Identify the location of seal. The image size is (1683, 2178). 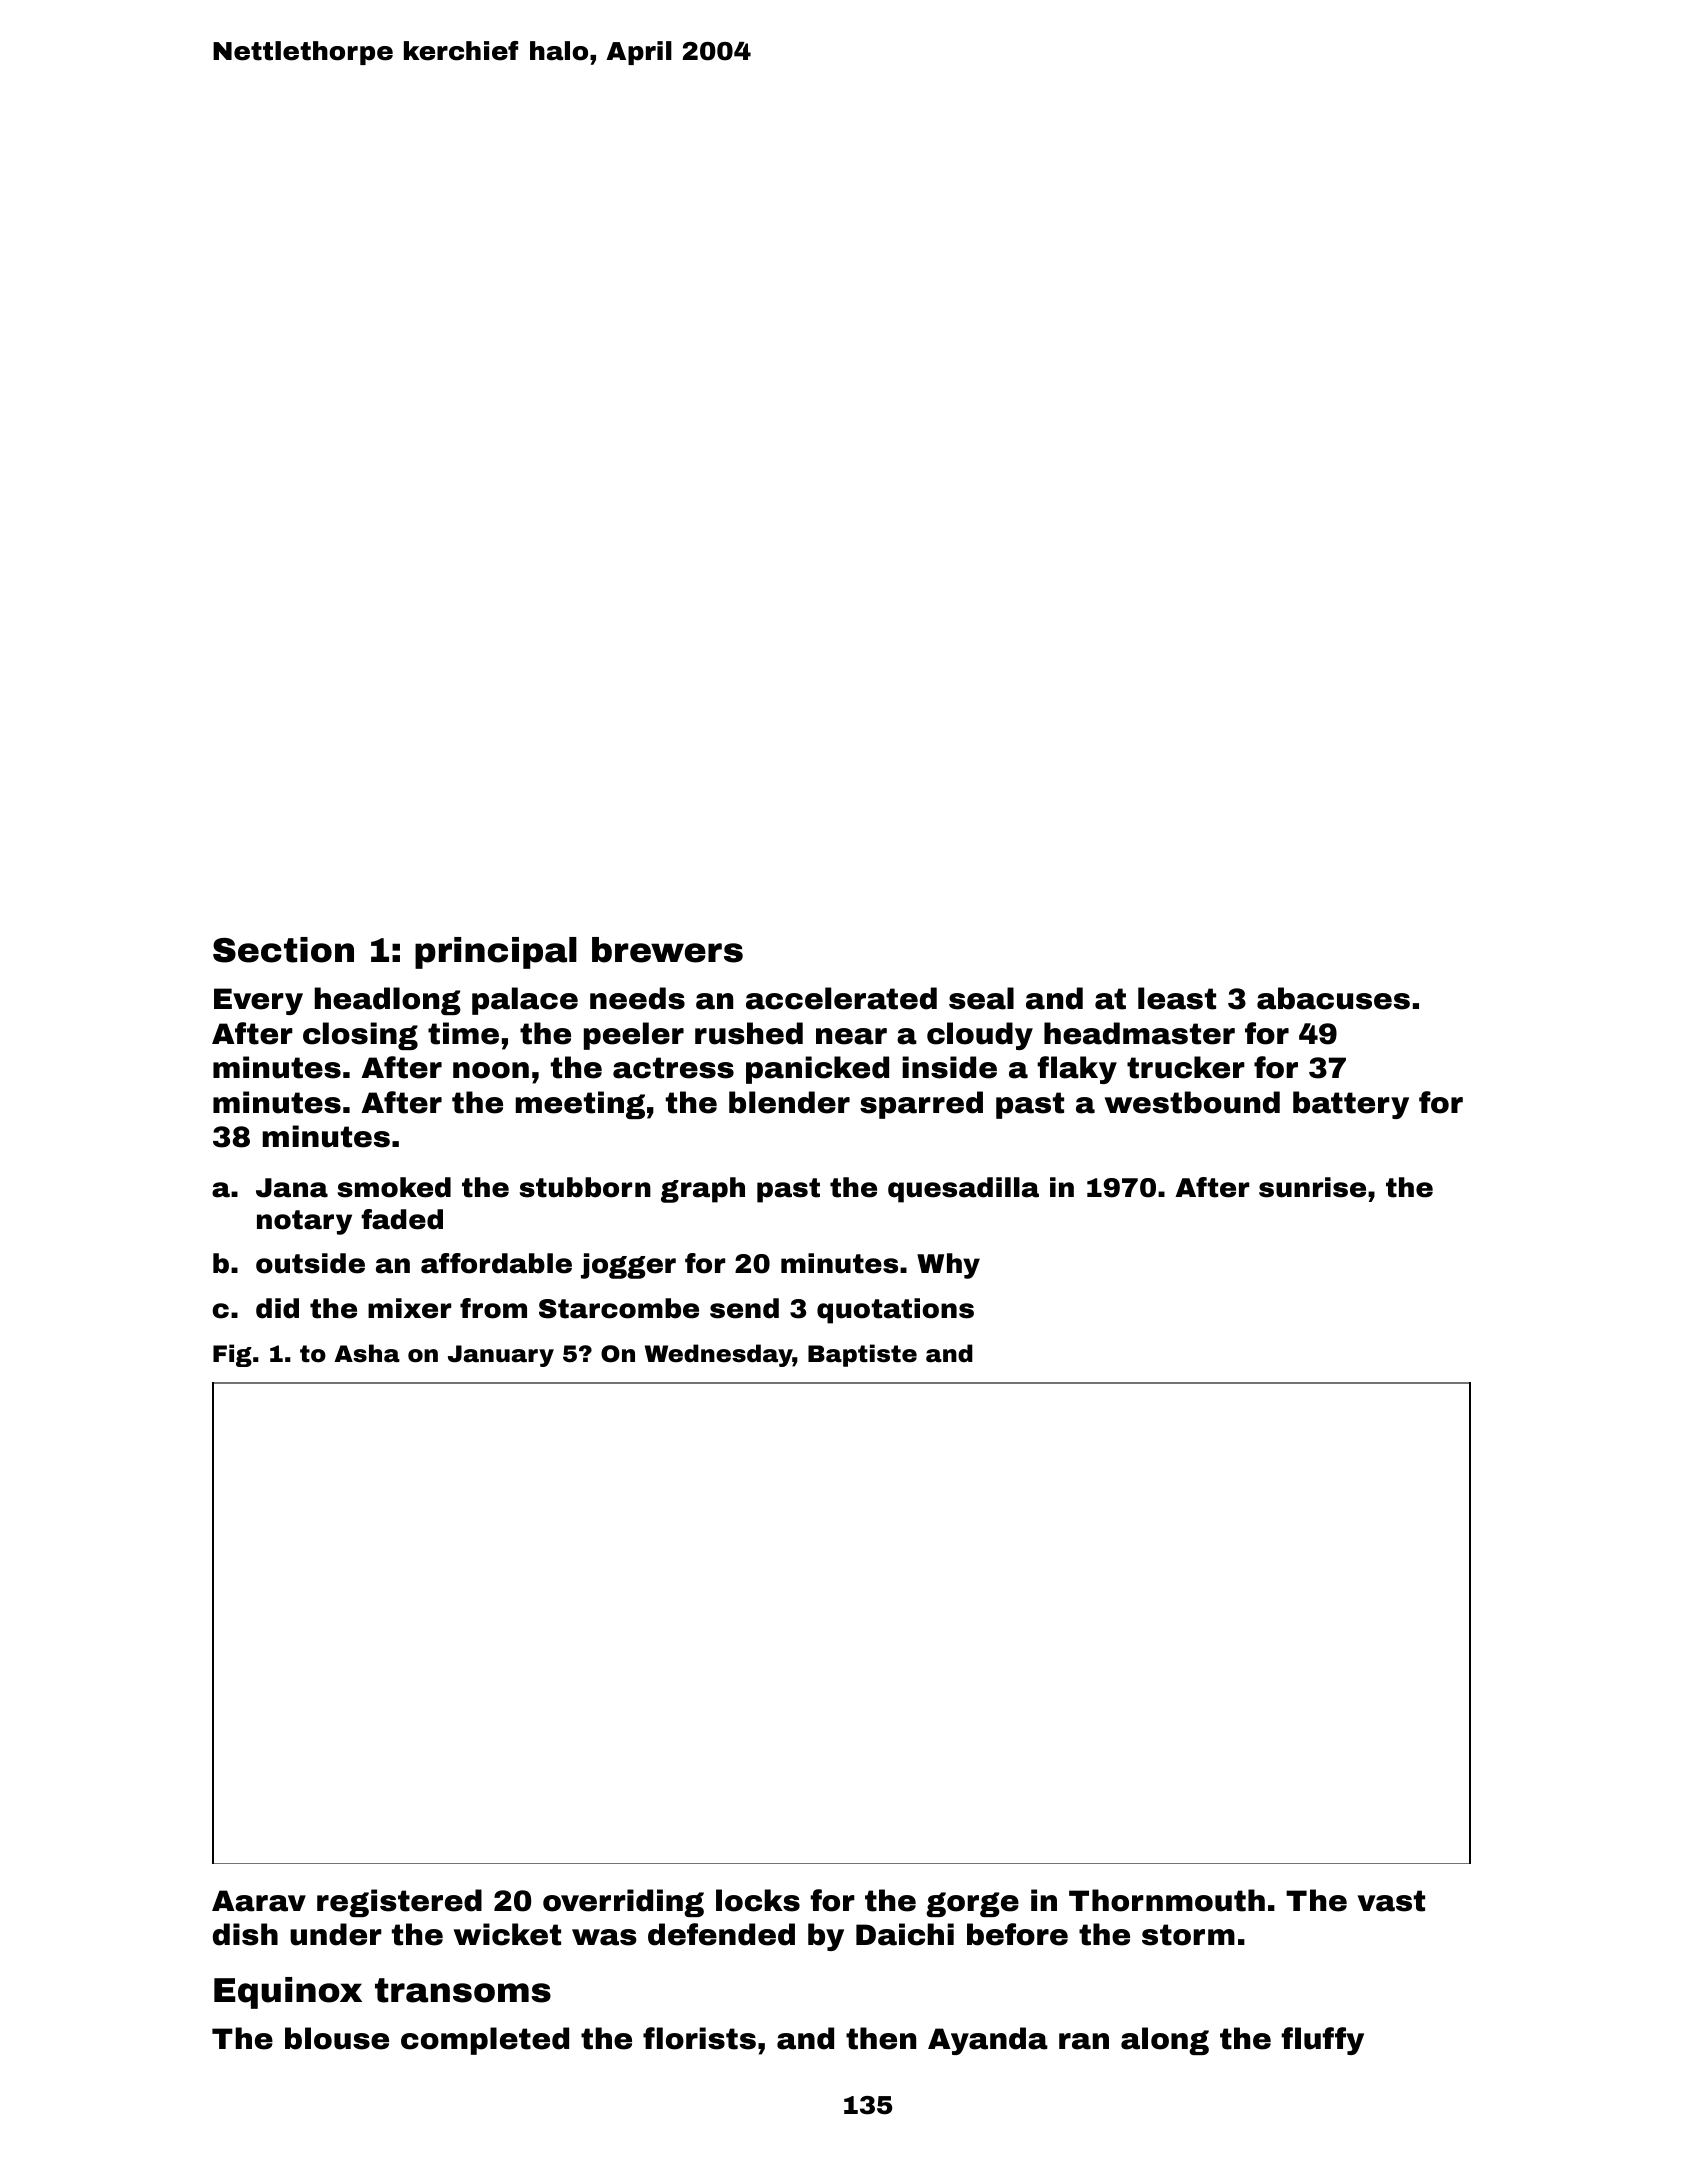
(981, 998).
